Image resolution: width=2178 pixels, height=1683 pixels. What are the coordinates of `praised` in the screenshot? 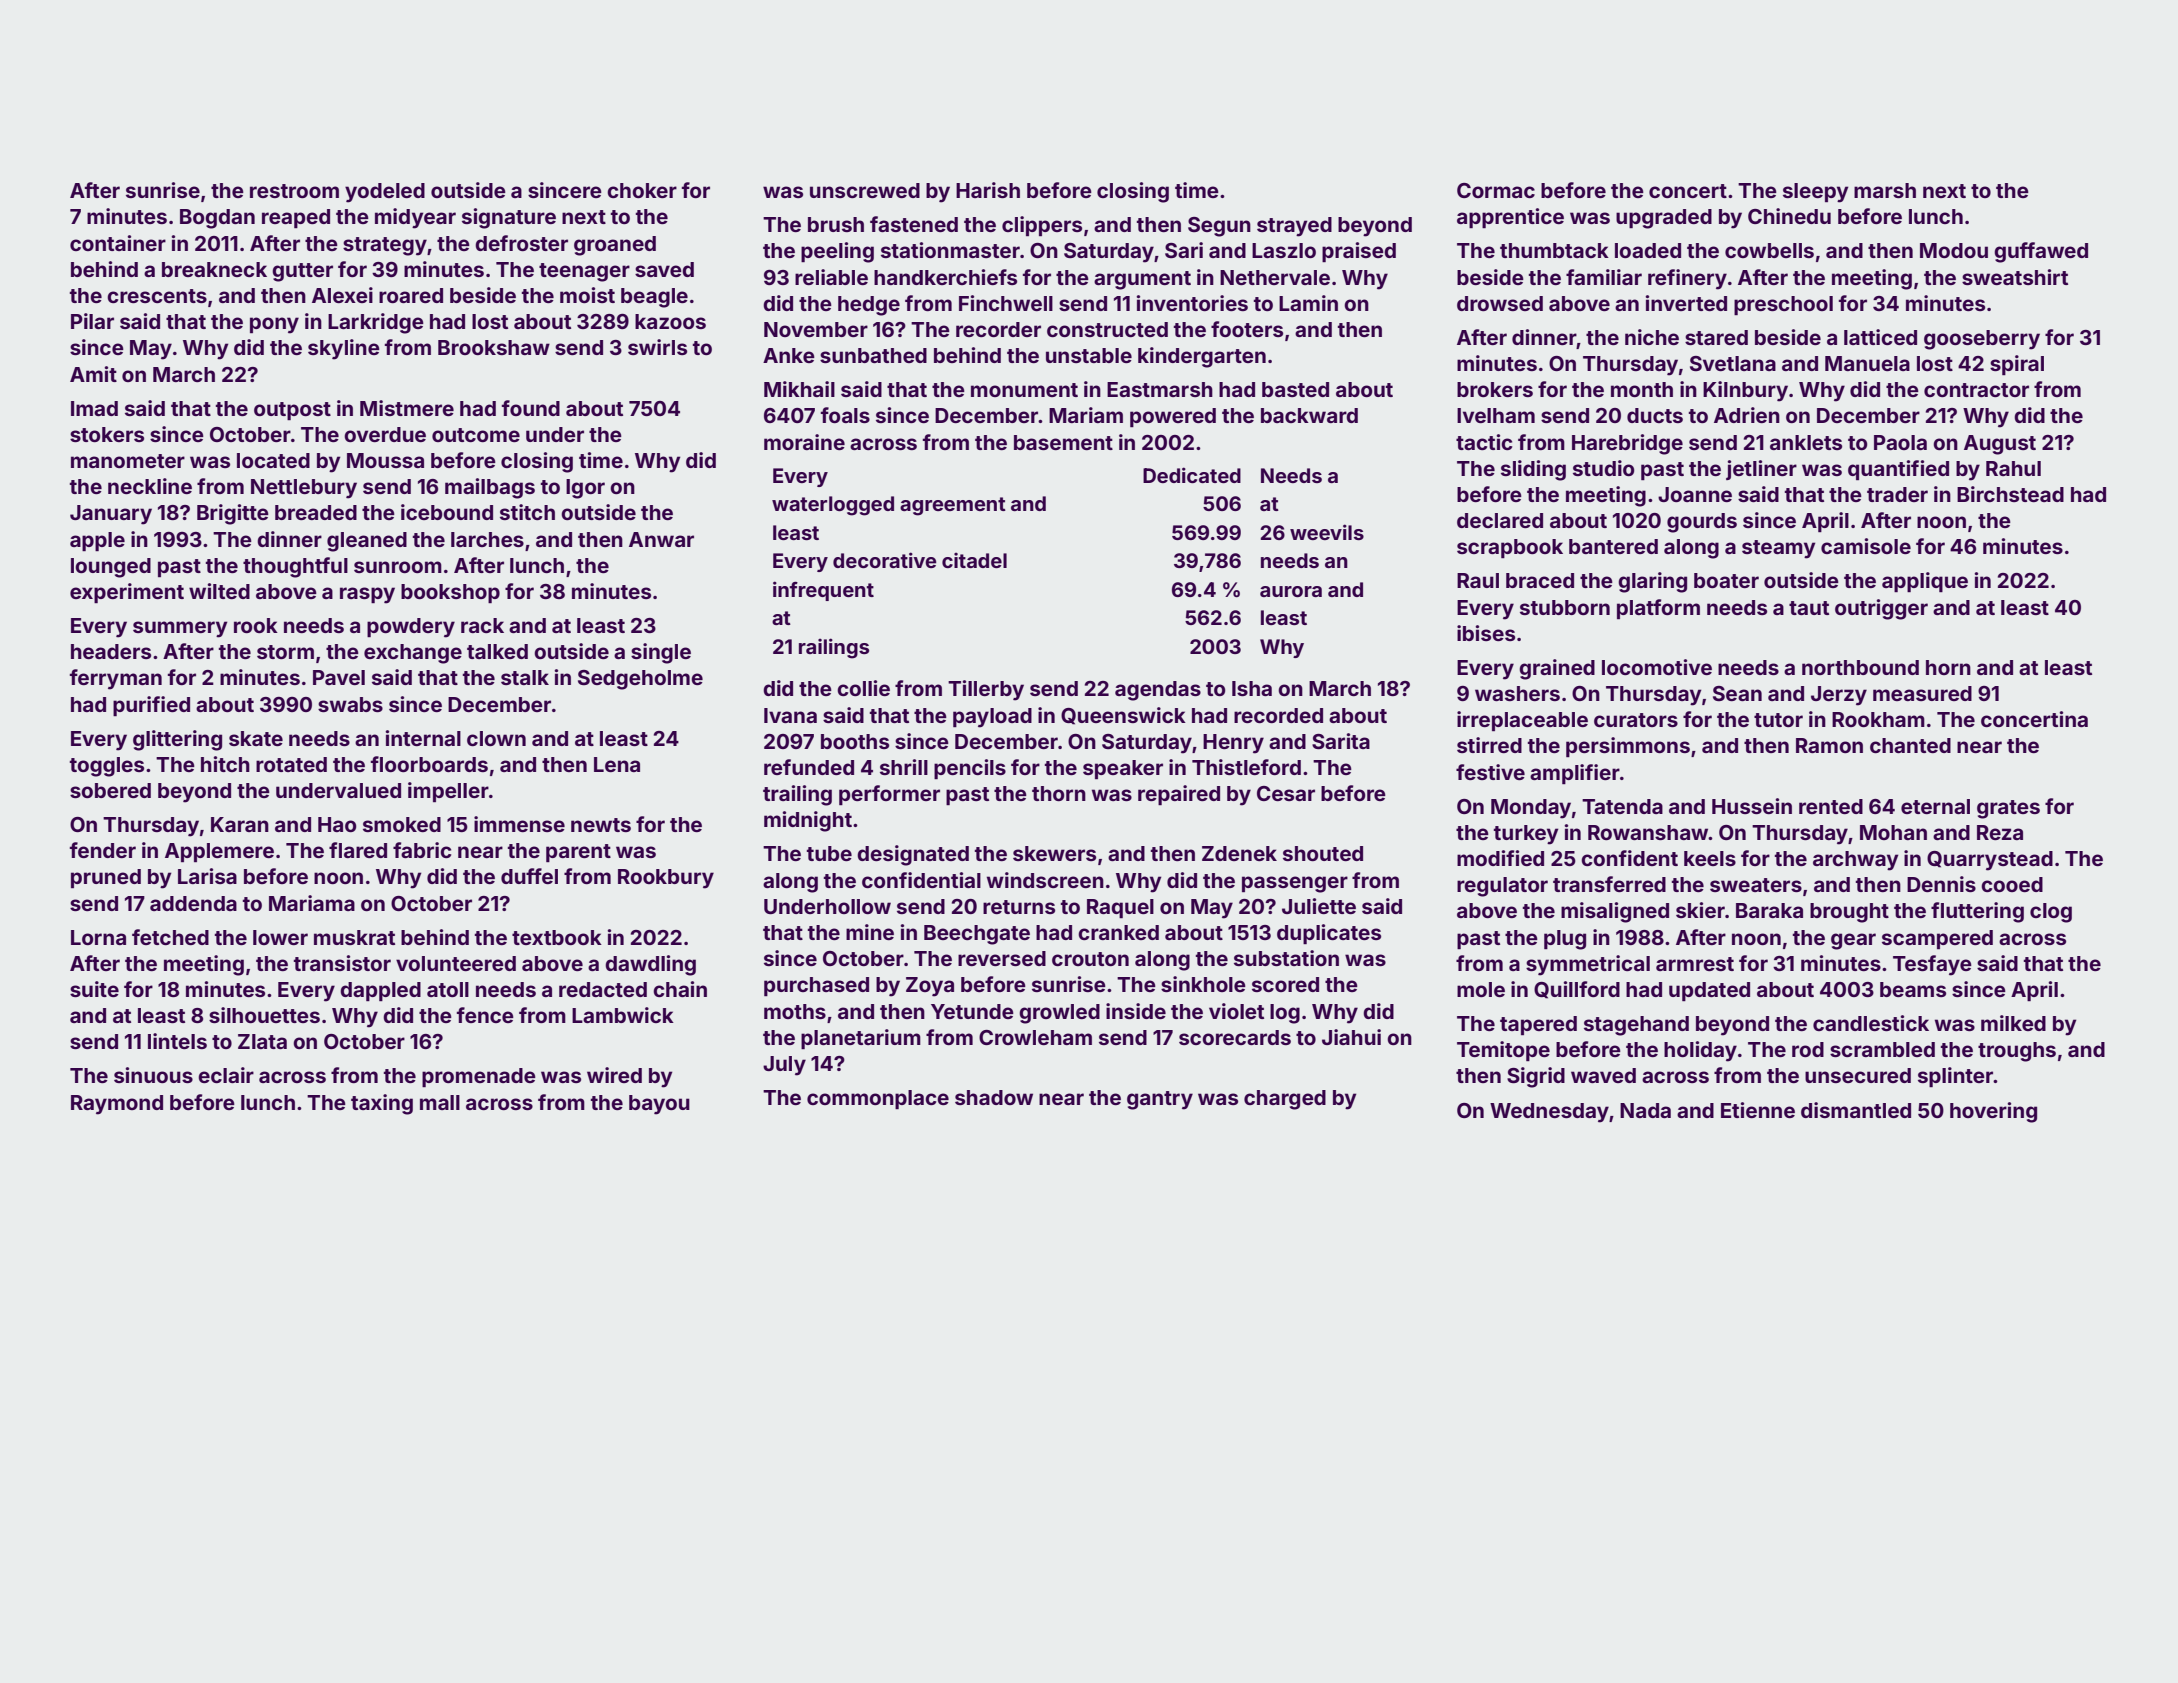 It's located at (1359, 252).
